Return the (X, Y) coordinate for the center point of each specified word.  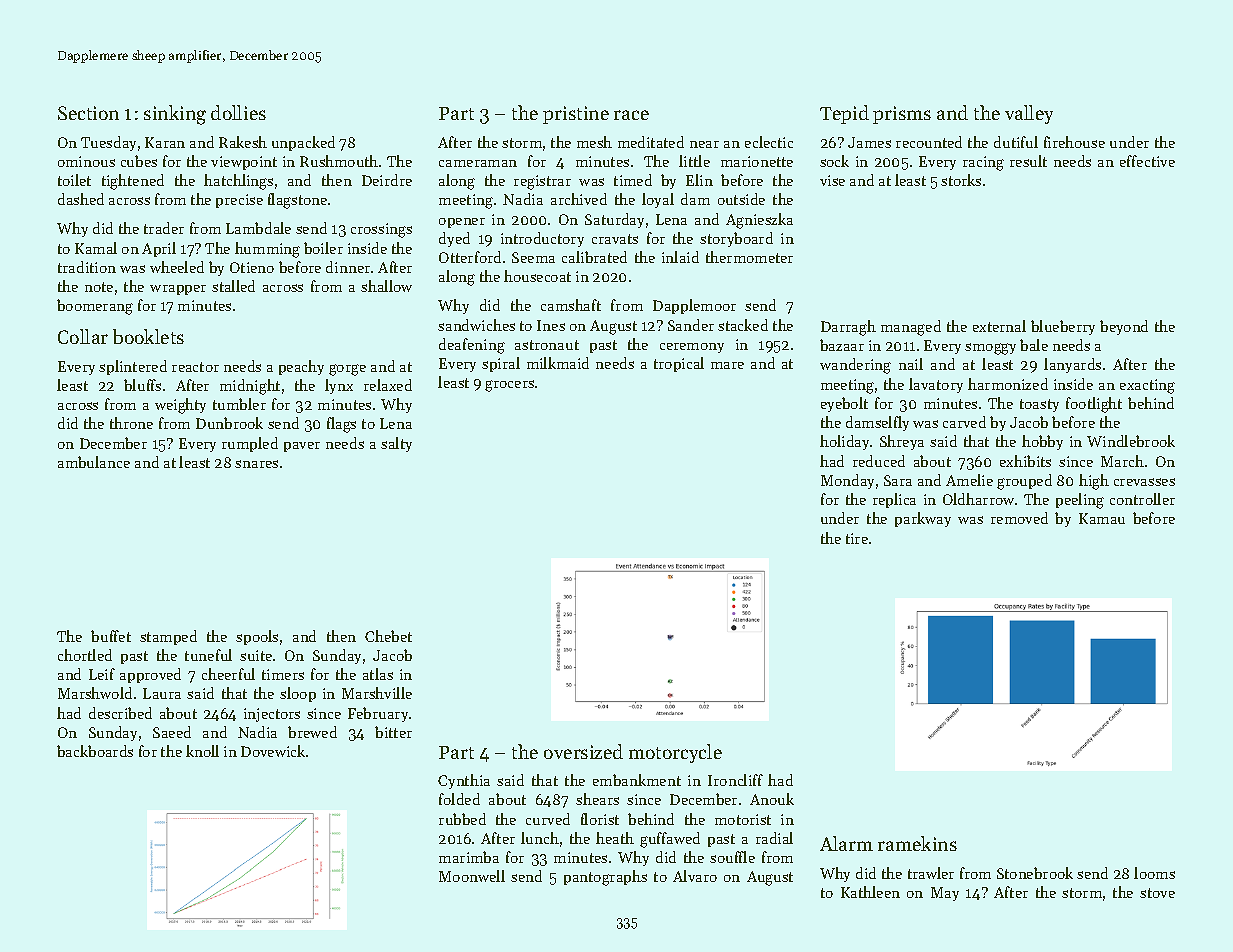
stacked (743, 325)
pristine (576, 115)
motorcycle (675, 753)
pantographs (605, 878)
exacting (1147, 386)
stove (1157, 893)
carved (964, 422)
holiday (844, 442)
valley (1029, 114)
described (120, 713)
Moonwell (472, 876)
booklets (148, 336)
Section (88, 113)
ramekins (917, 843)
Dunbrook (229, 423)
